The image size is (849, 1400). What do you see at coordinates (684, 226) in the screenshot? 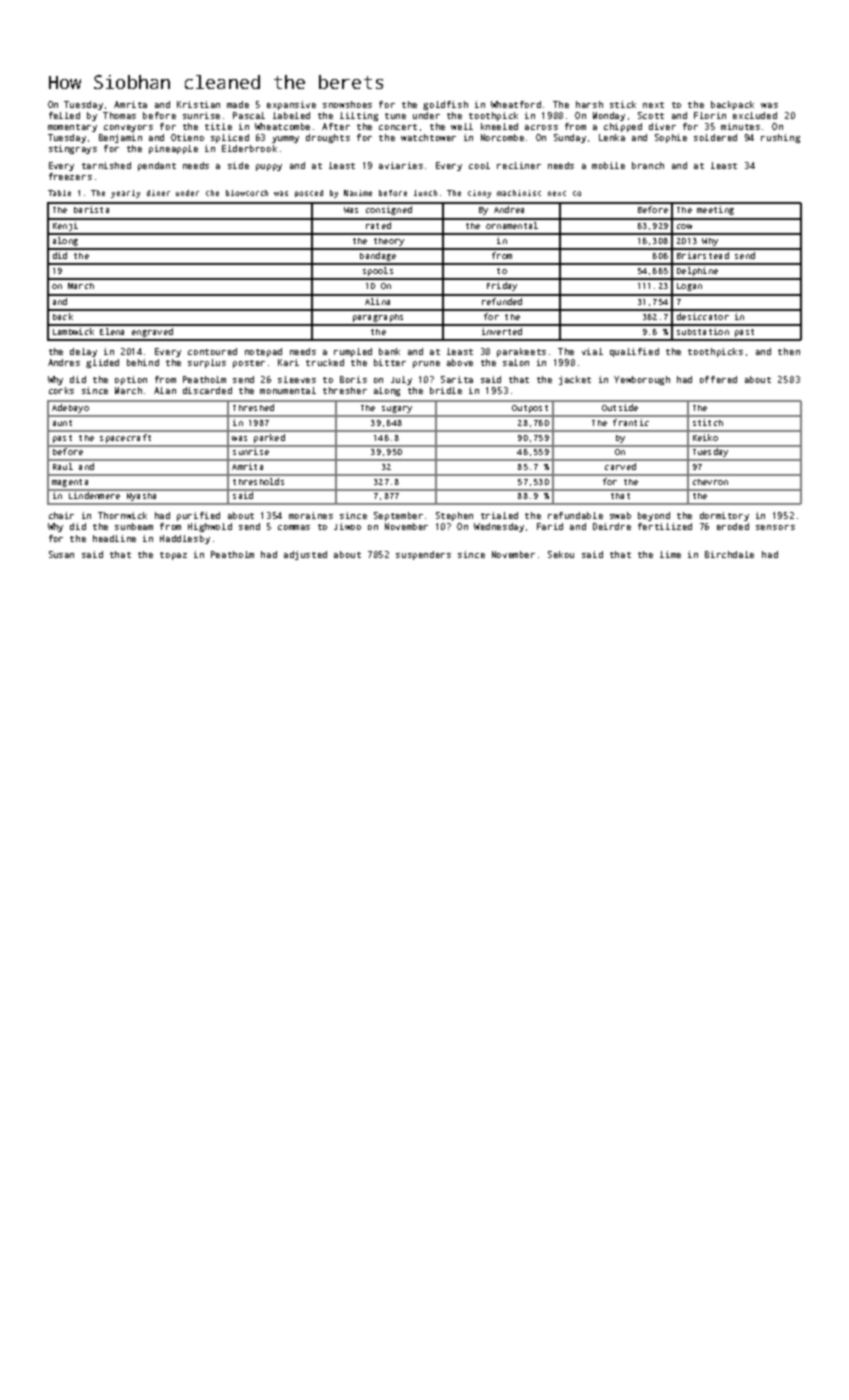
I see `cow` at bounding box center [684, 226].
